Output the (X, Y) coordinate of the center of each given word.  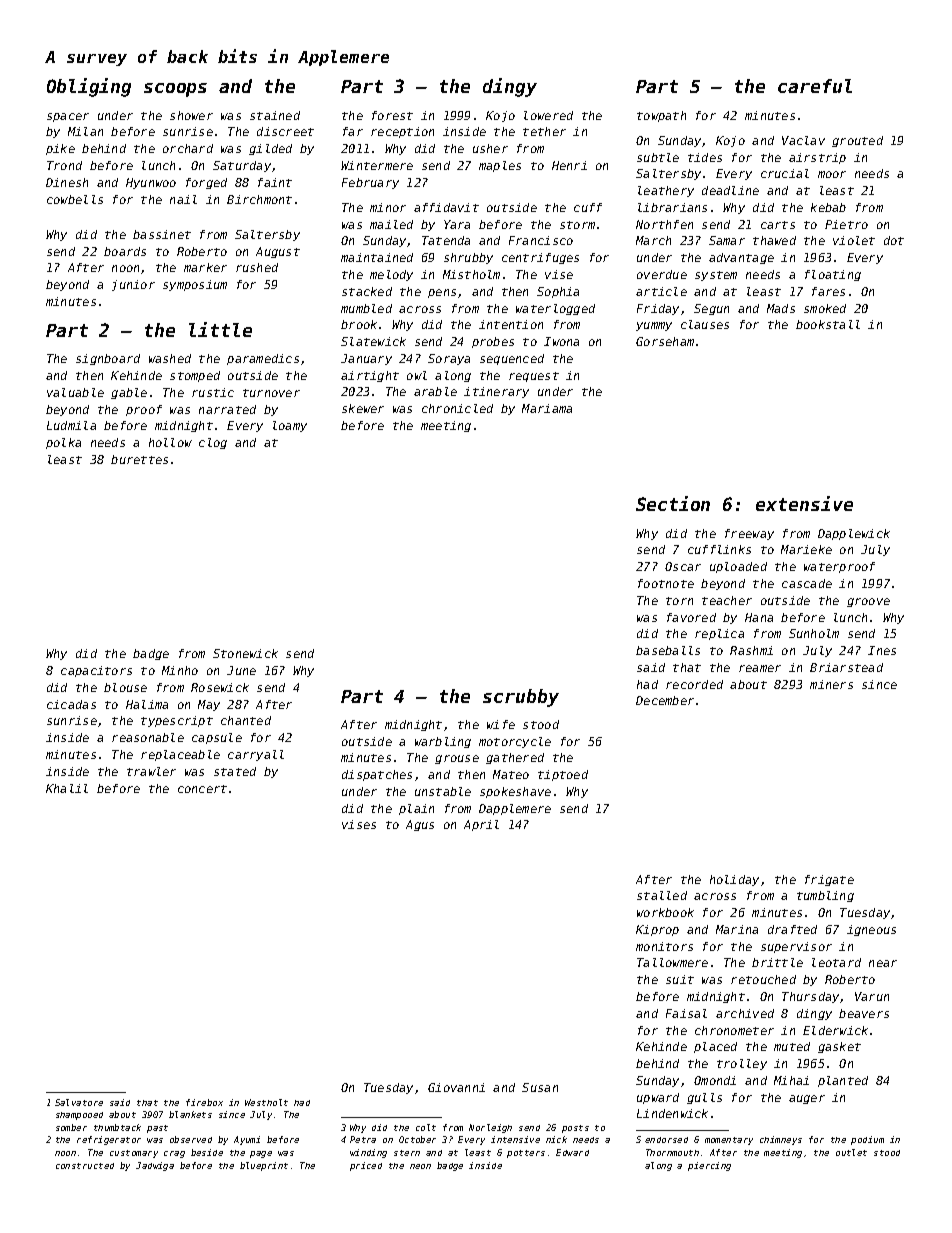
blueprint (264, 1166)
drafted (792, 929)
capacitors (96, 671)
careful (815, 86)
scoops (175, 90)
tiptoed (563, 775)
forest (392, 115)
